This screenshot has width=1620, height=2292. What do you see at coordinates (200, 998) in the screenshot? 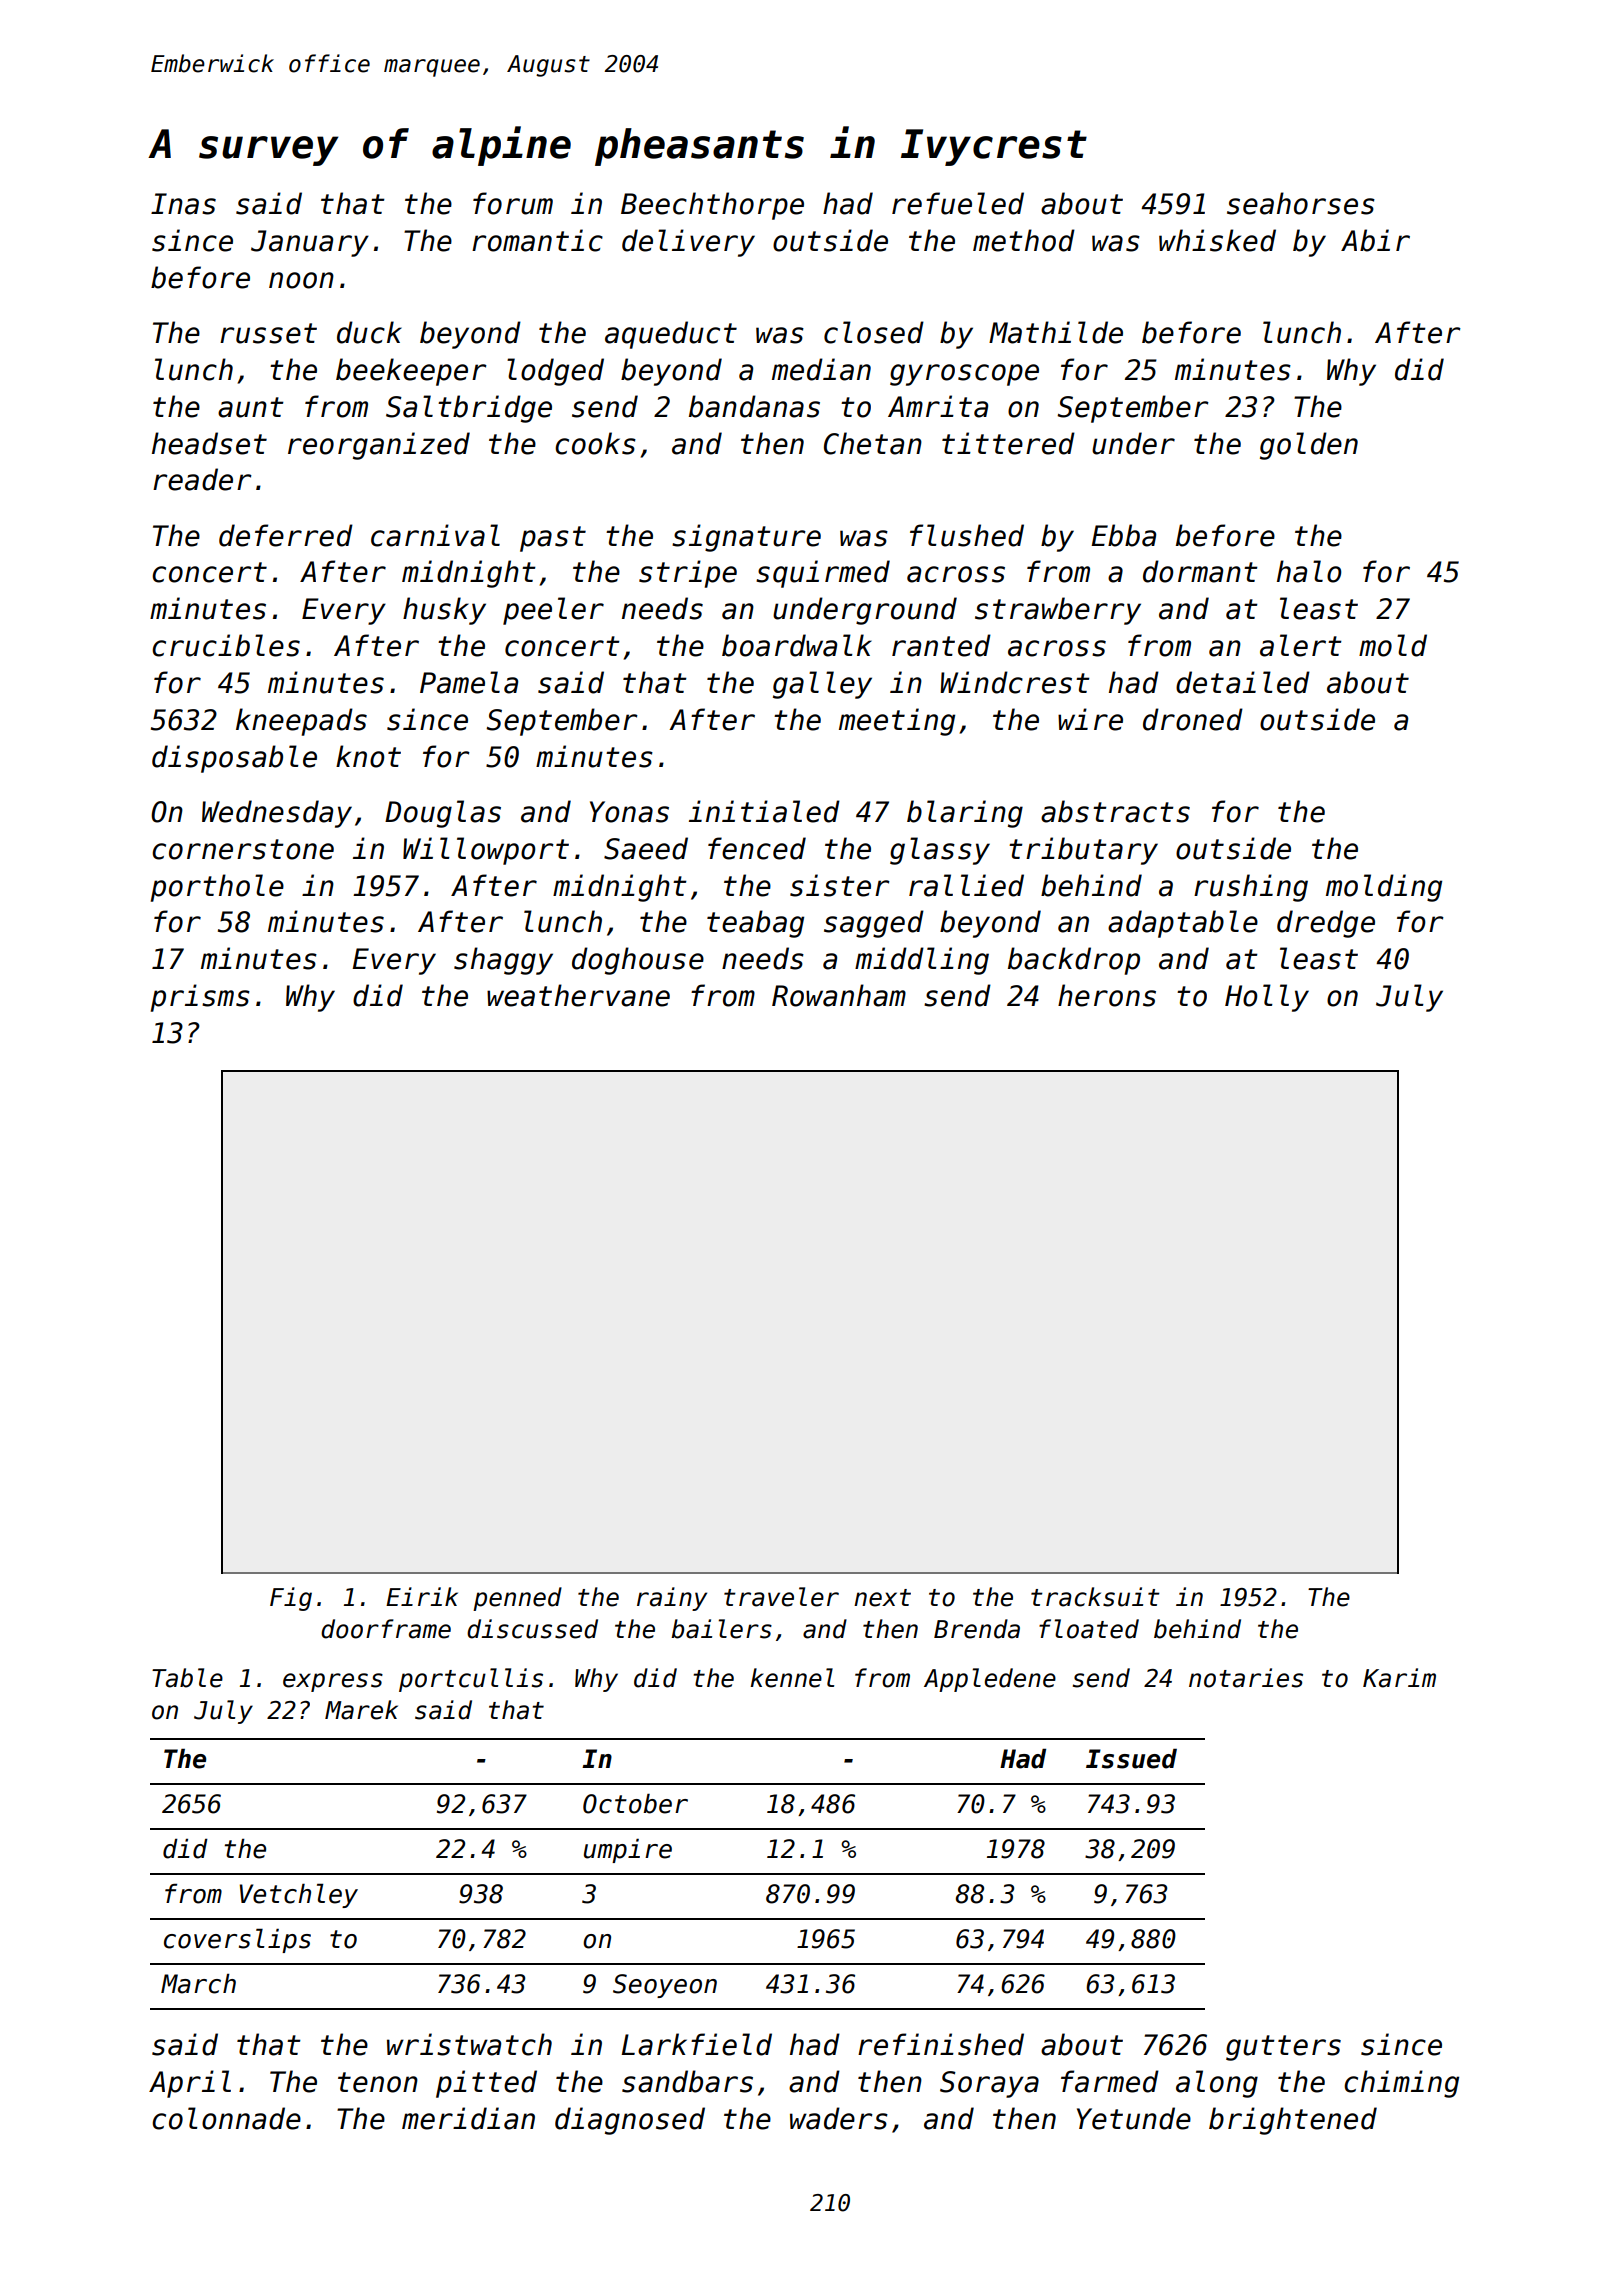
I see `prisms` at bounding box center [200, 998].
